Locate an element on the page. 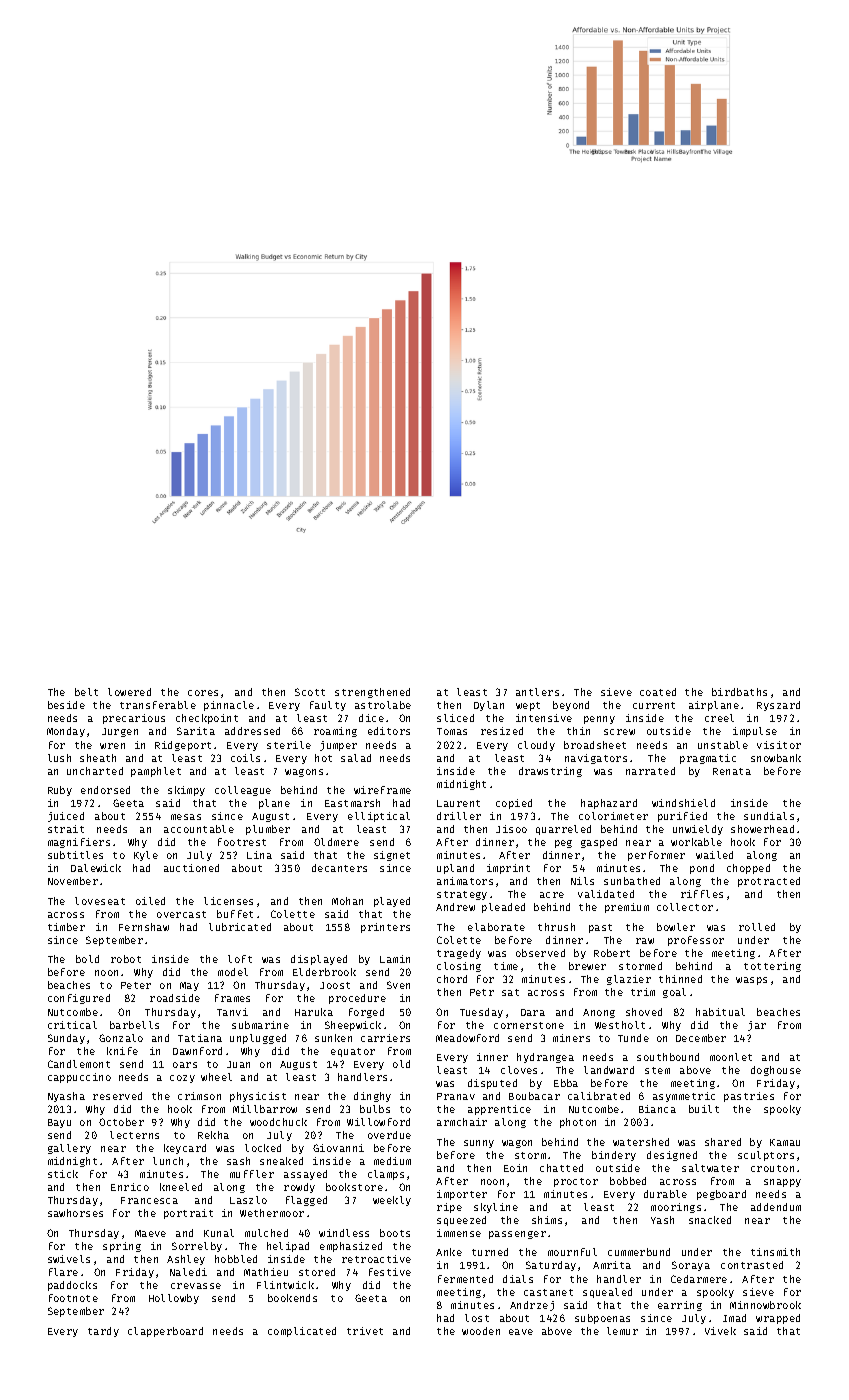 This image has height=1400, width=849. bookends is located at coordinates (292, 1298).
